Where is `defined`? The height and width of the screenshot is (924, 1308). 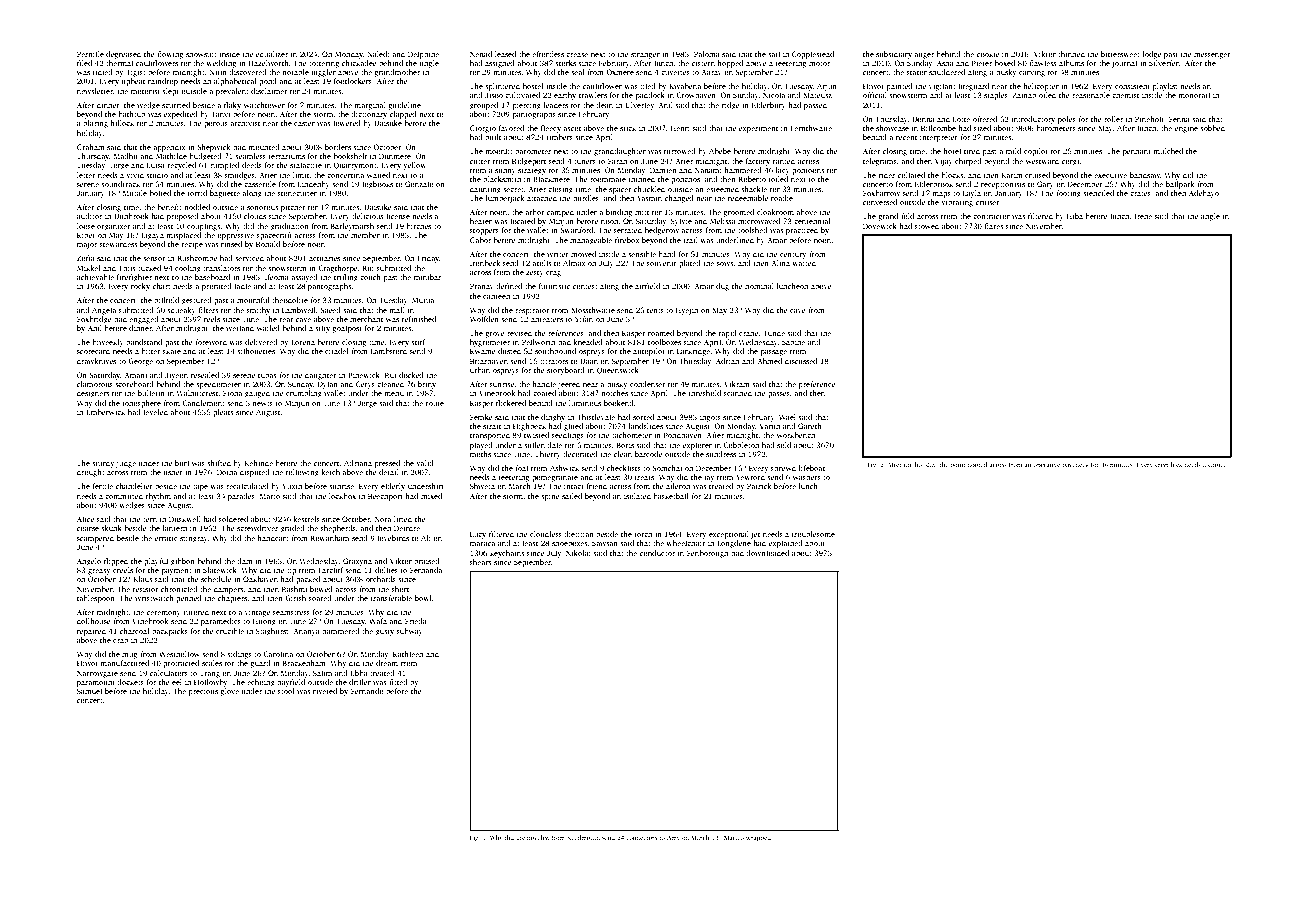 defined is located at coordinates (509, 286).
